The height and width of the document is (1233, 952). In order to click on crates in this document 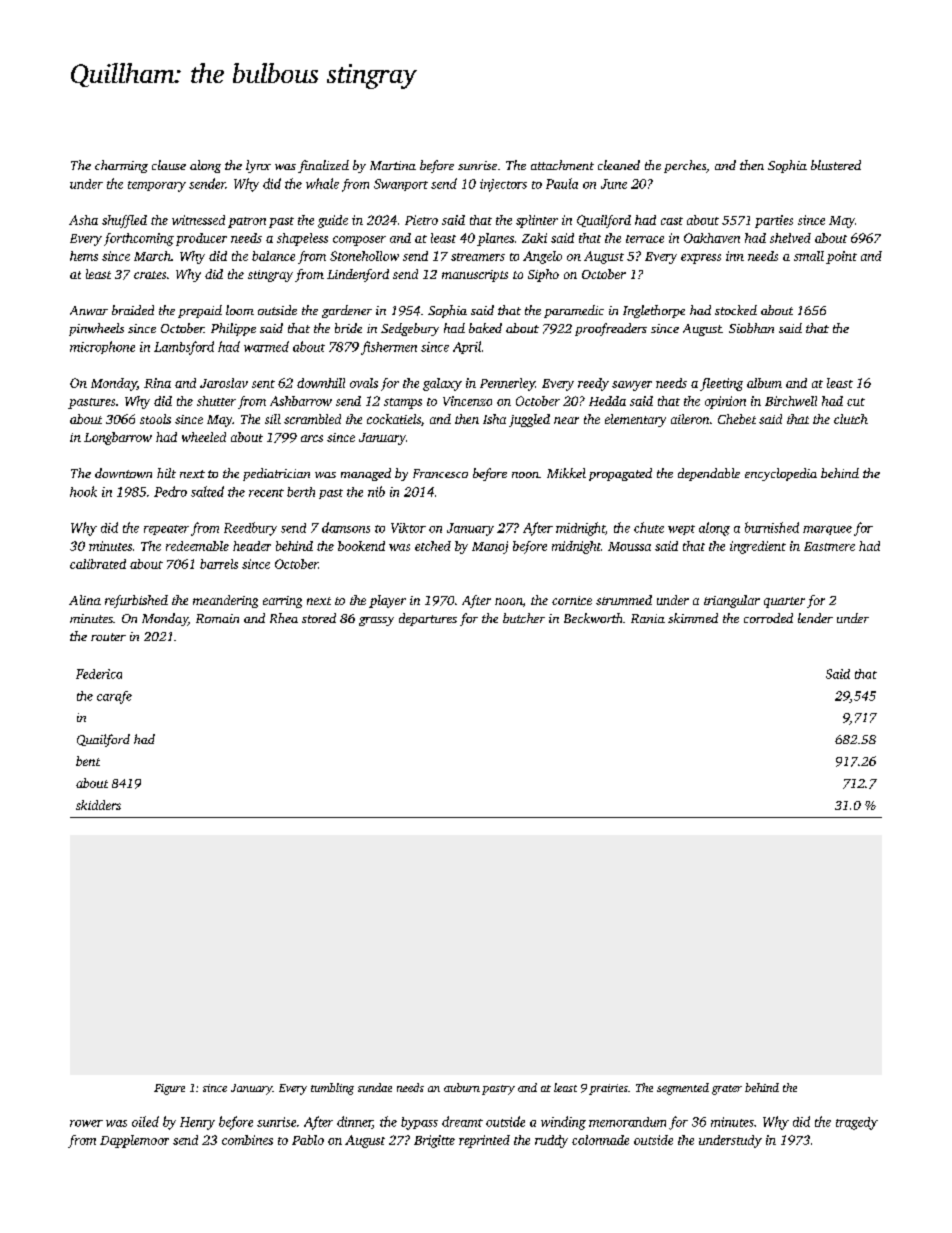, I will do `click(150, 275)`.
